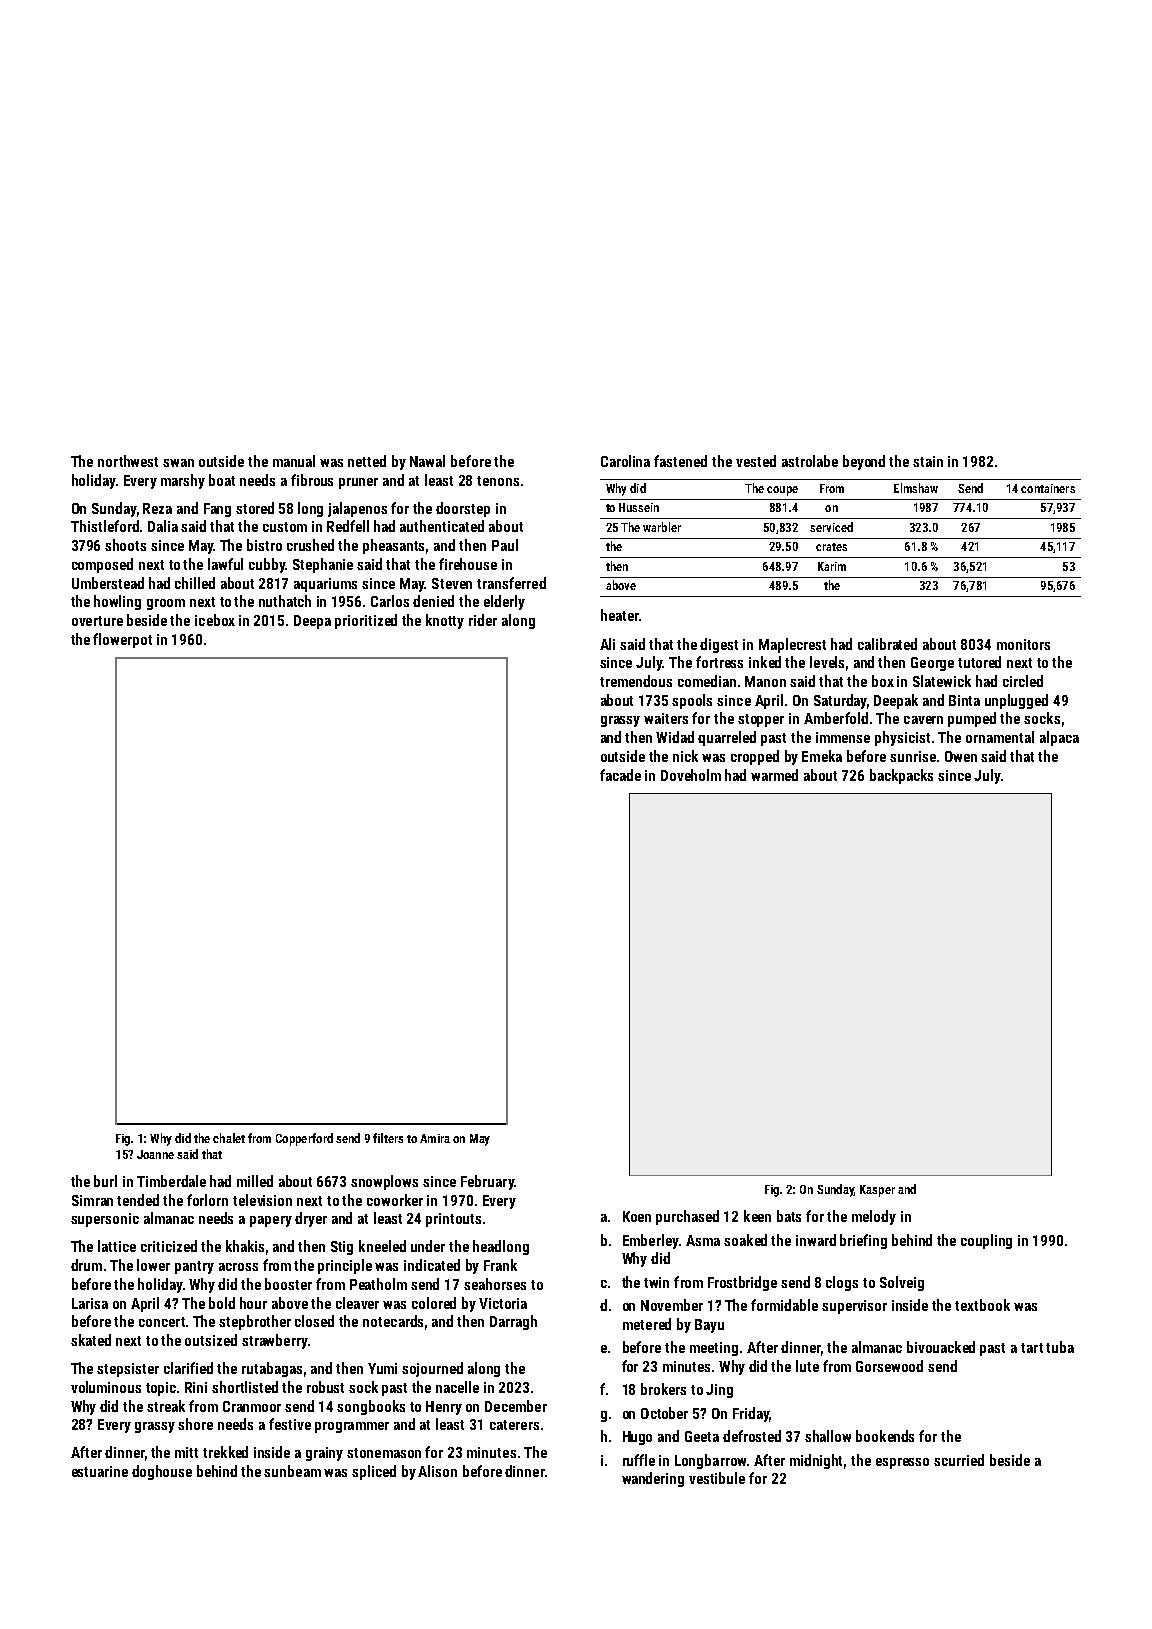 Image resolution: width=1152 pixels, height=1629 pixels. I want to click on icebox, so click(215, 620).
